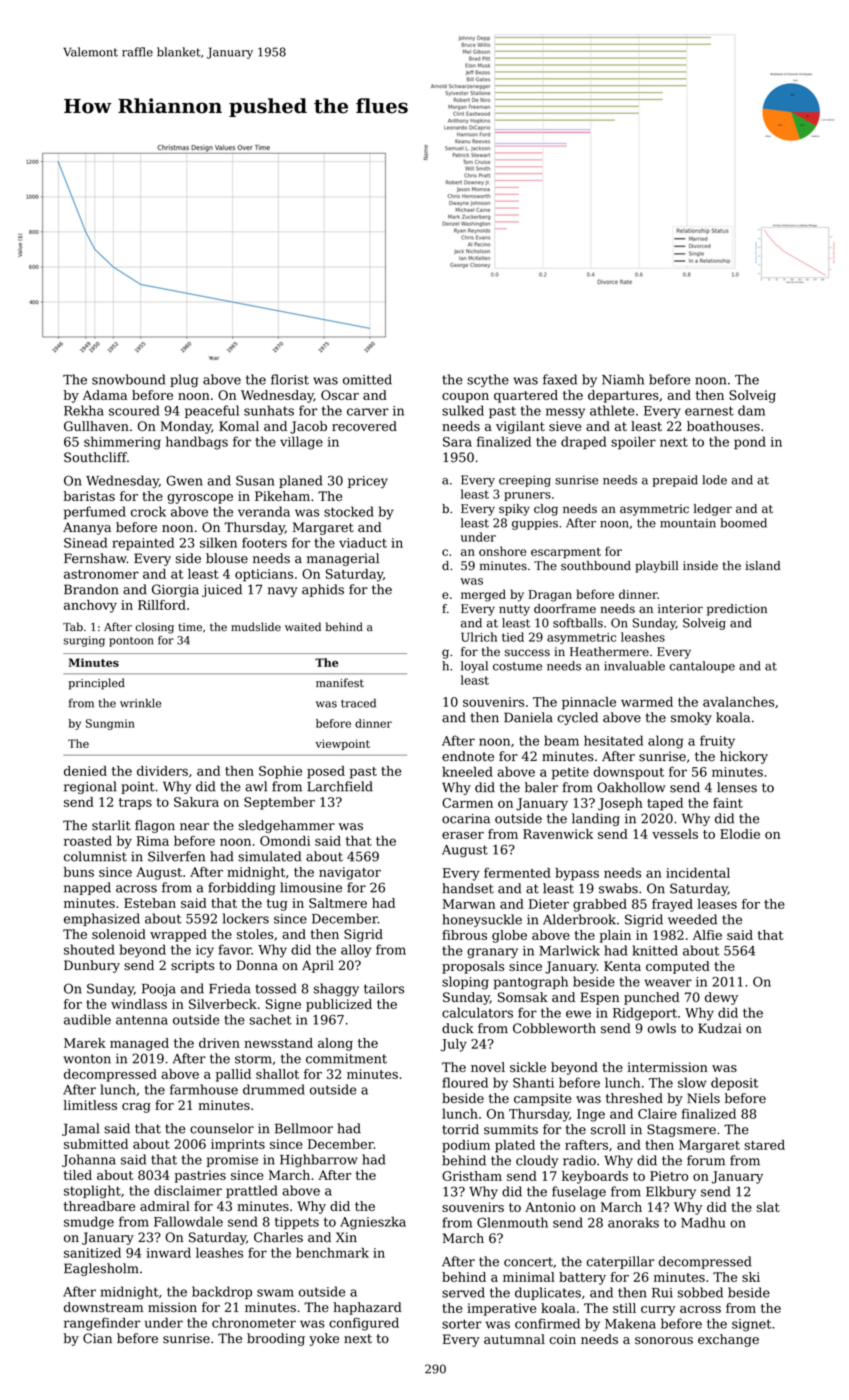 The width and height of the image is (849, 1400). What do you see at coordinates (128, 379) in the image?
I see `snowbound` at bounding box center [128, 379].
